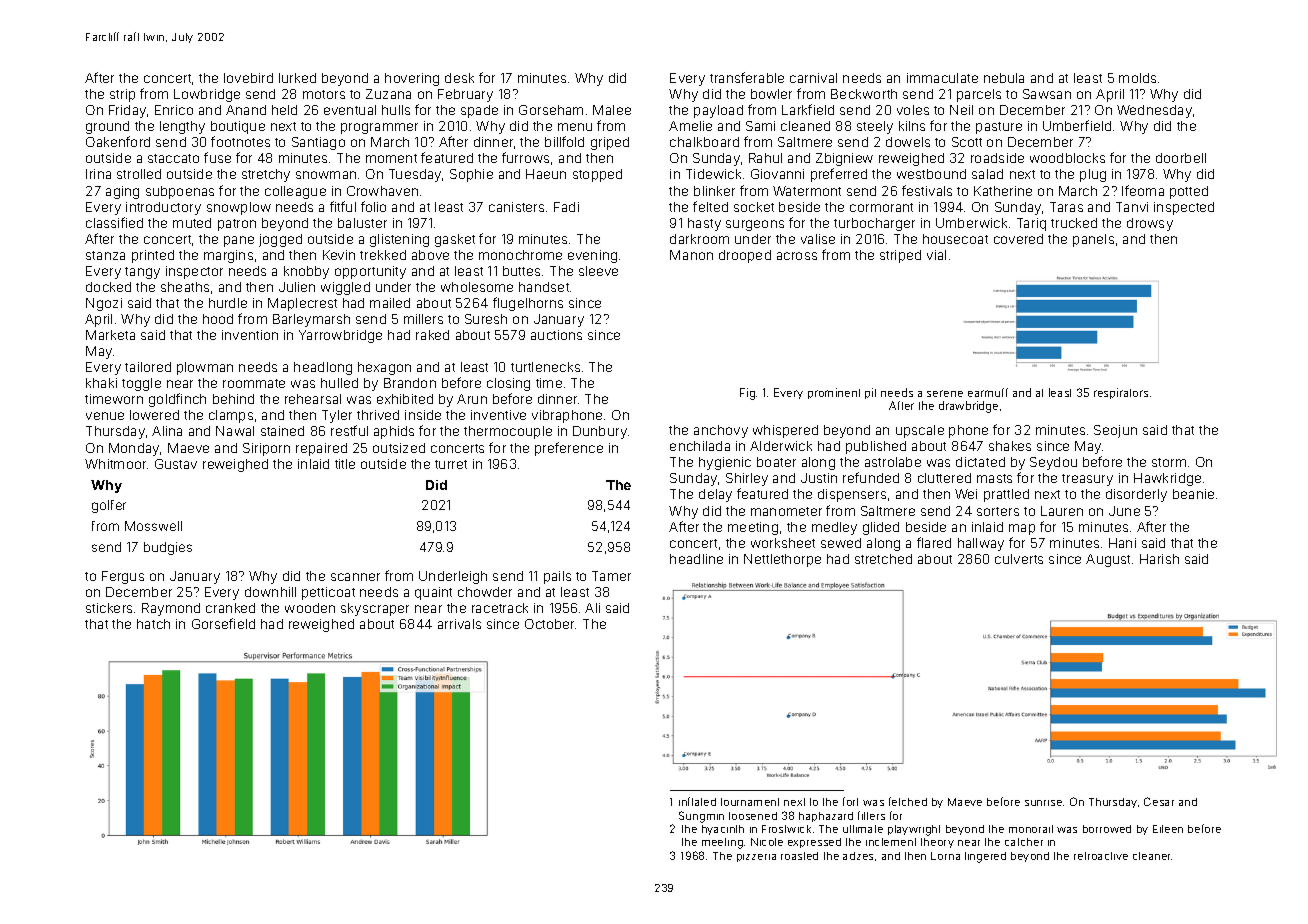  Describe the element at coordinates (1019, 559) in the screenshot. I see `culverts` at that location.
